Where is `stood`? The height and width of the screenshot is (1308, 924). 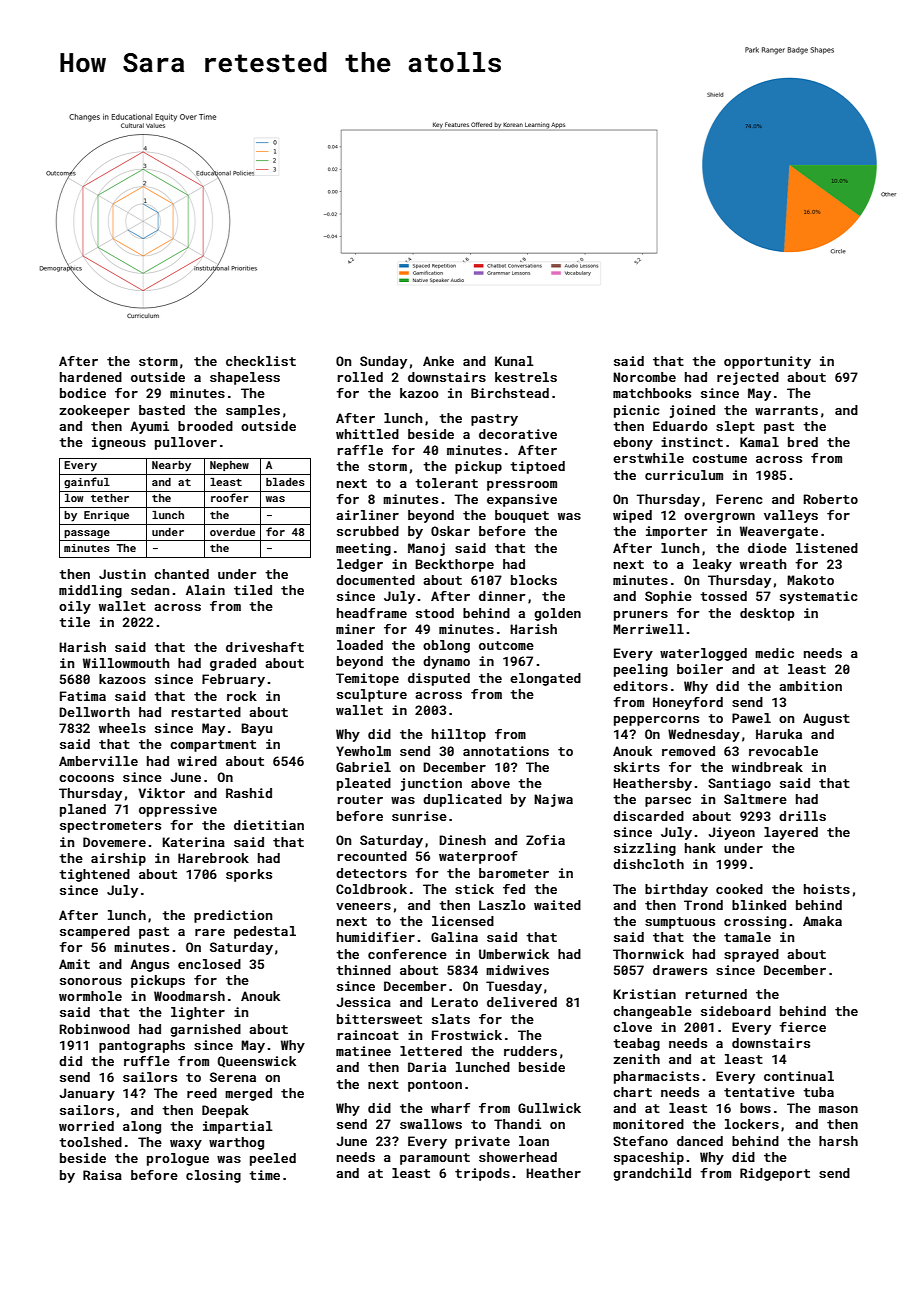 stood is located at coordinates (435, 613).
